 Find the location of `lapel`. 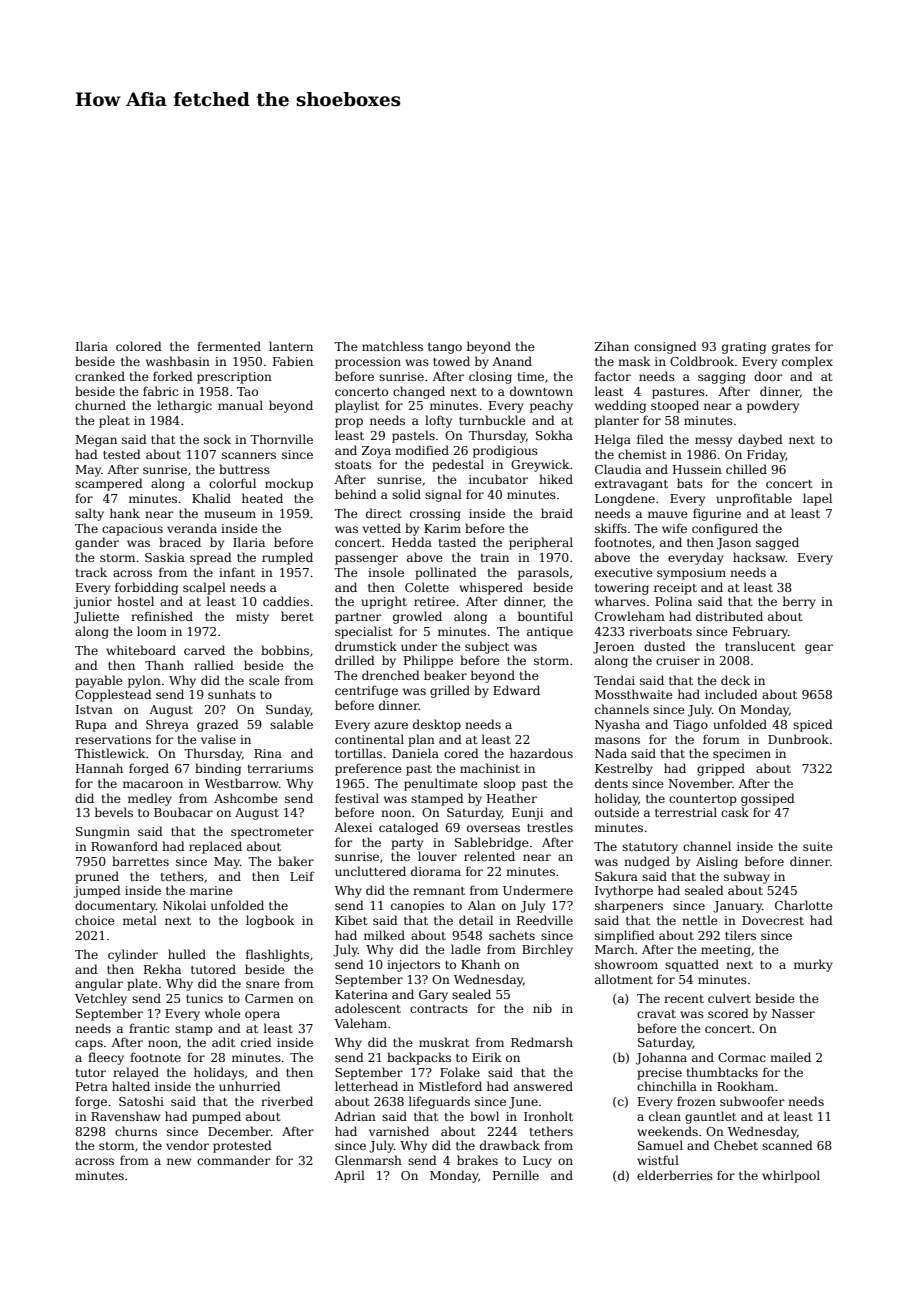

lapel is located at coordinates (817, 499).
